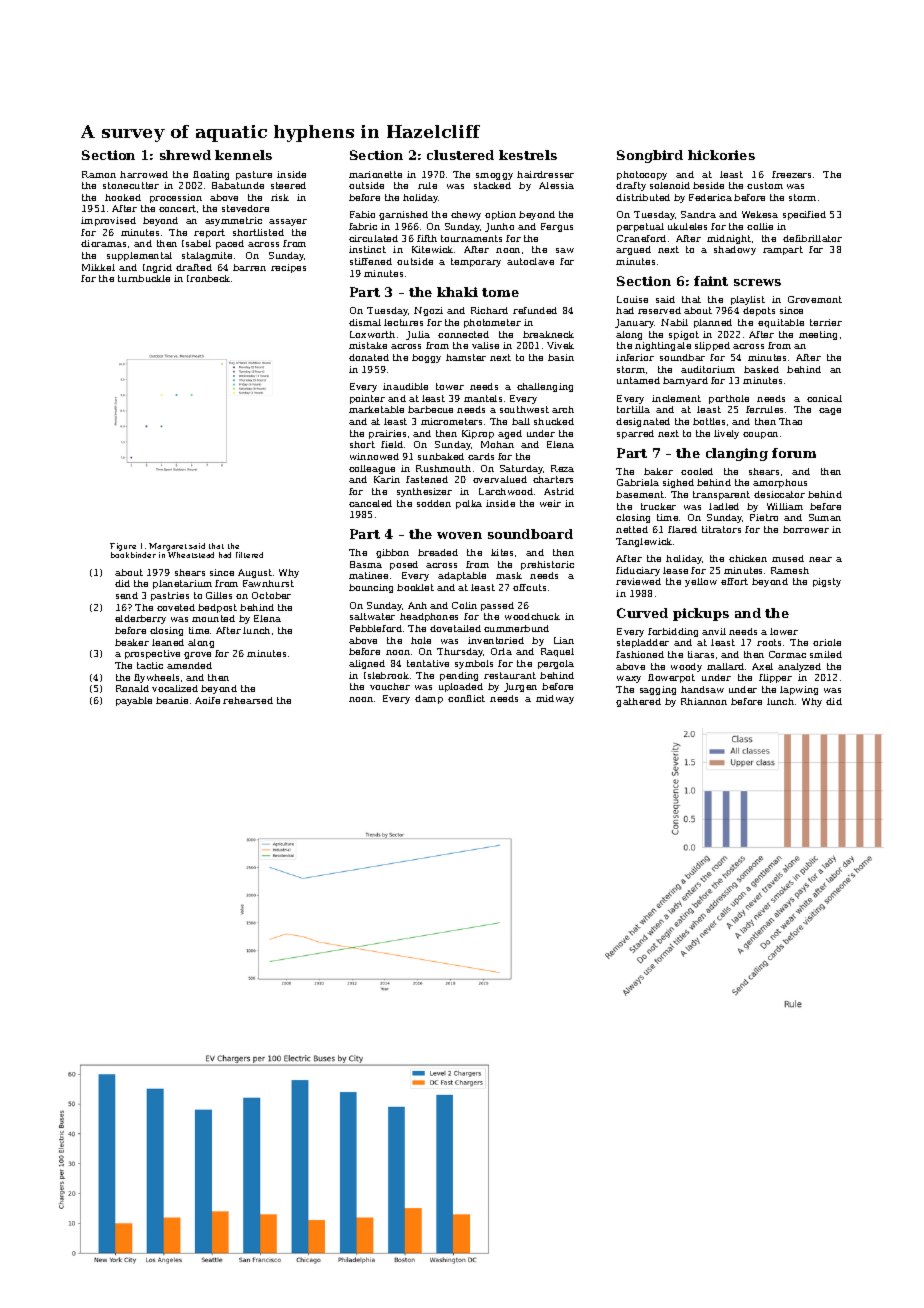 The height and width of the image is (1308, 924). I want to click on custom, so click(765, 185).
